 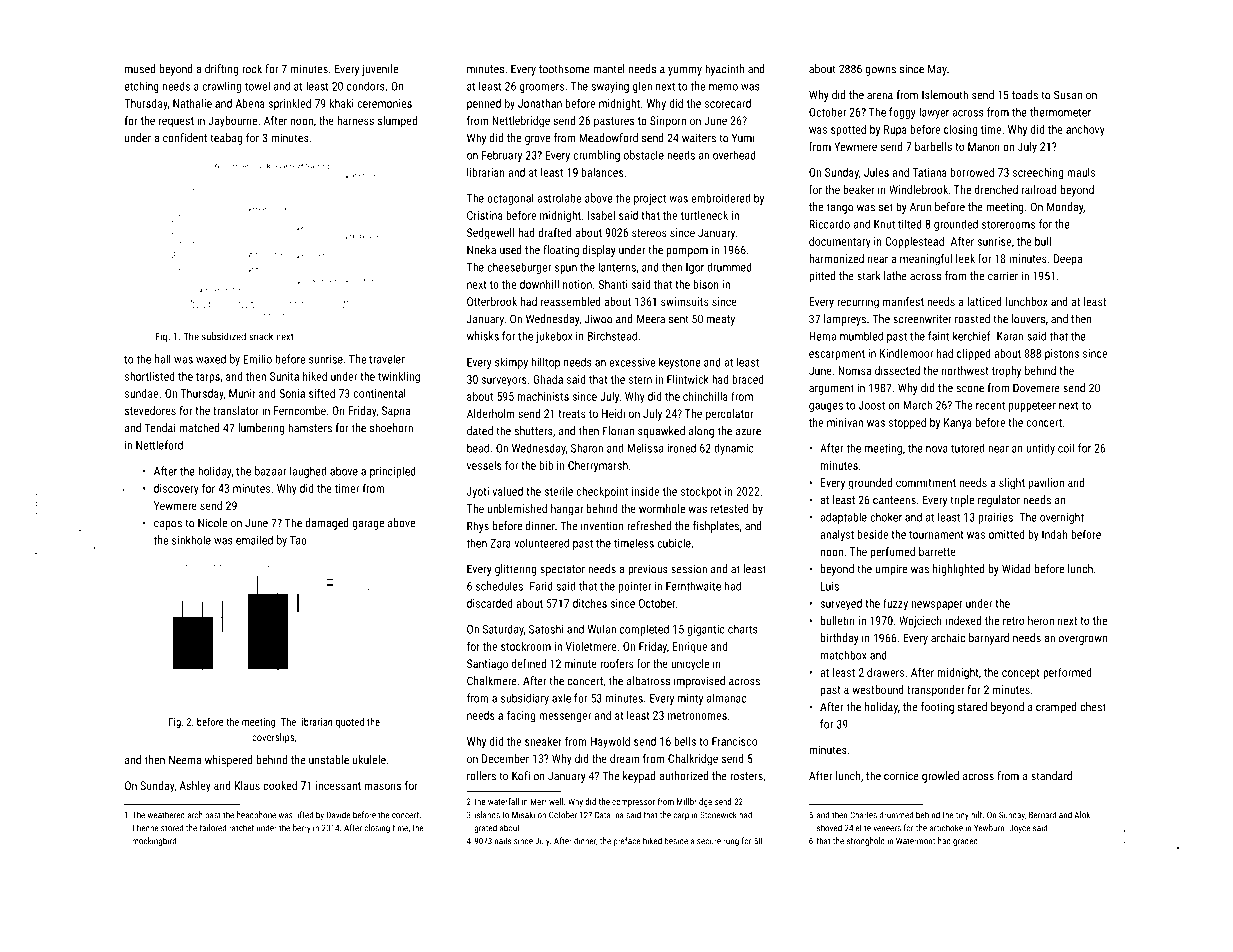 I want to click on toothsome, so click(x=564, y=69).
